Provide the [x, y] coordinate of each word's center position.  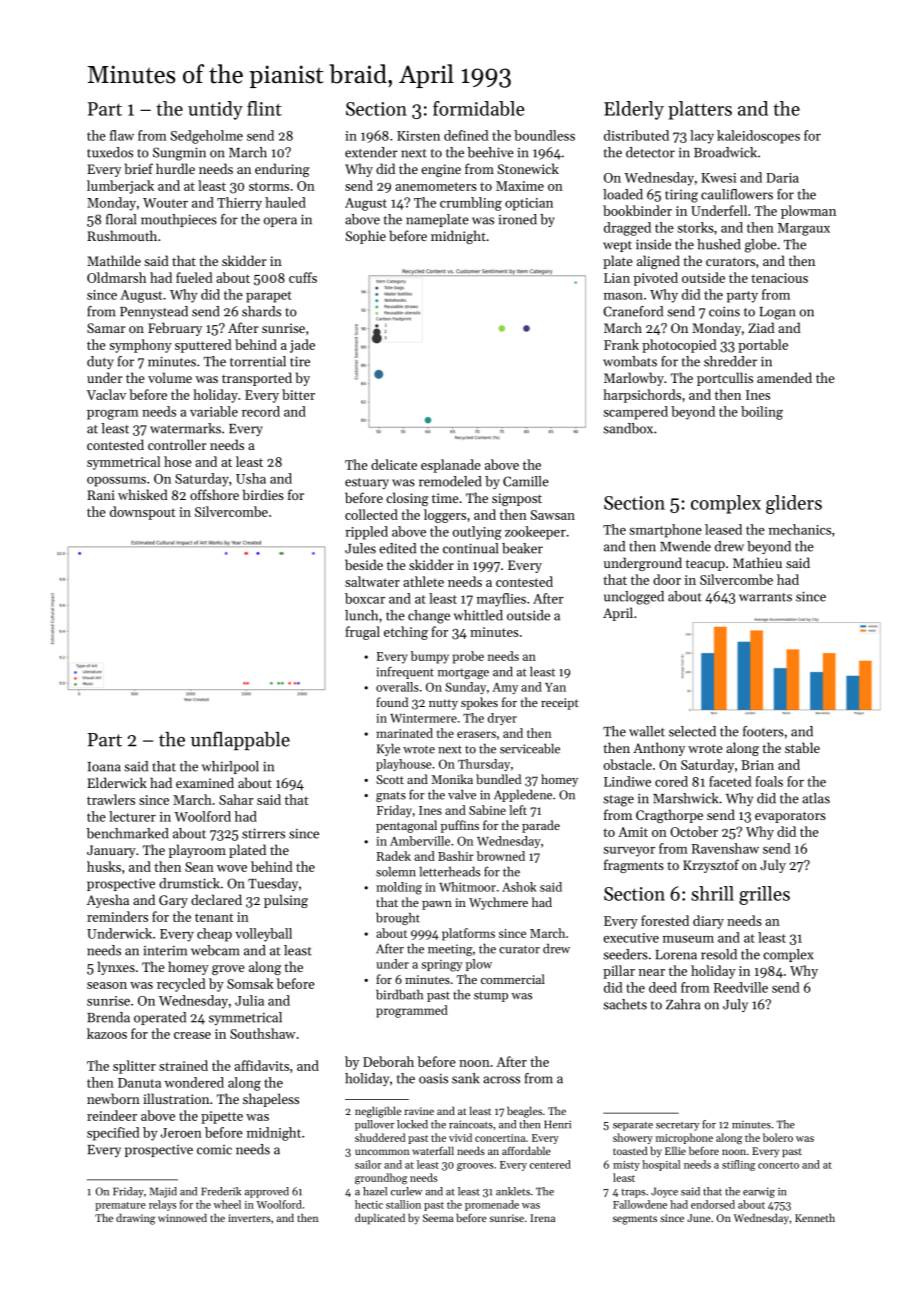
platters [700, 110]
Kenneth [815, 1217]
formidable [478, 108]
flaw [122, 135]
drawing [135, 1219]
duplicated [380, 1219]
